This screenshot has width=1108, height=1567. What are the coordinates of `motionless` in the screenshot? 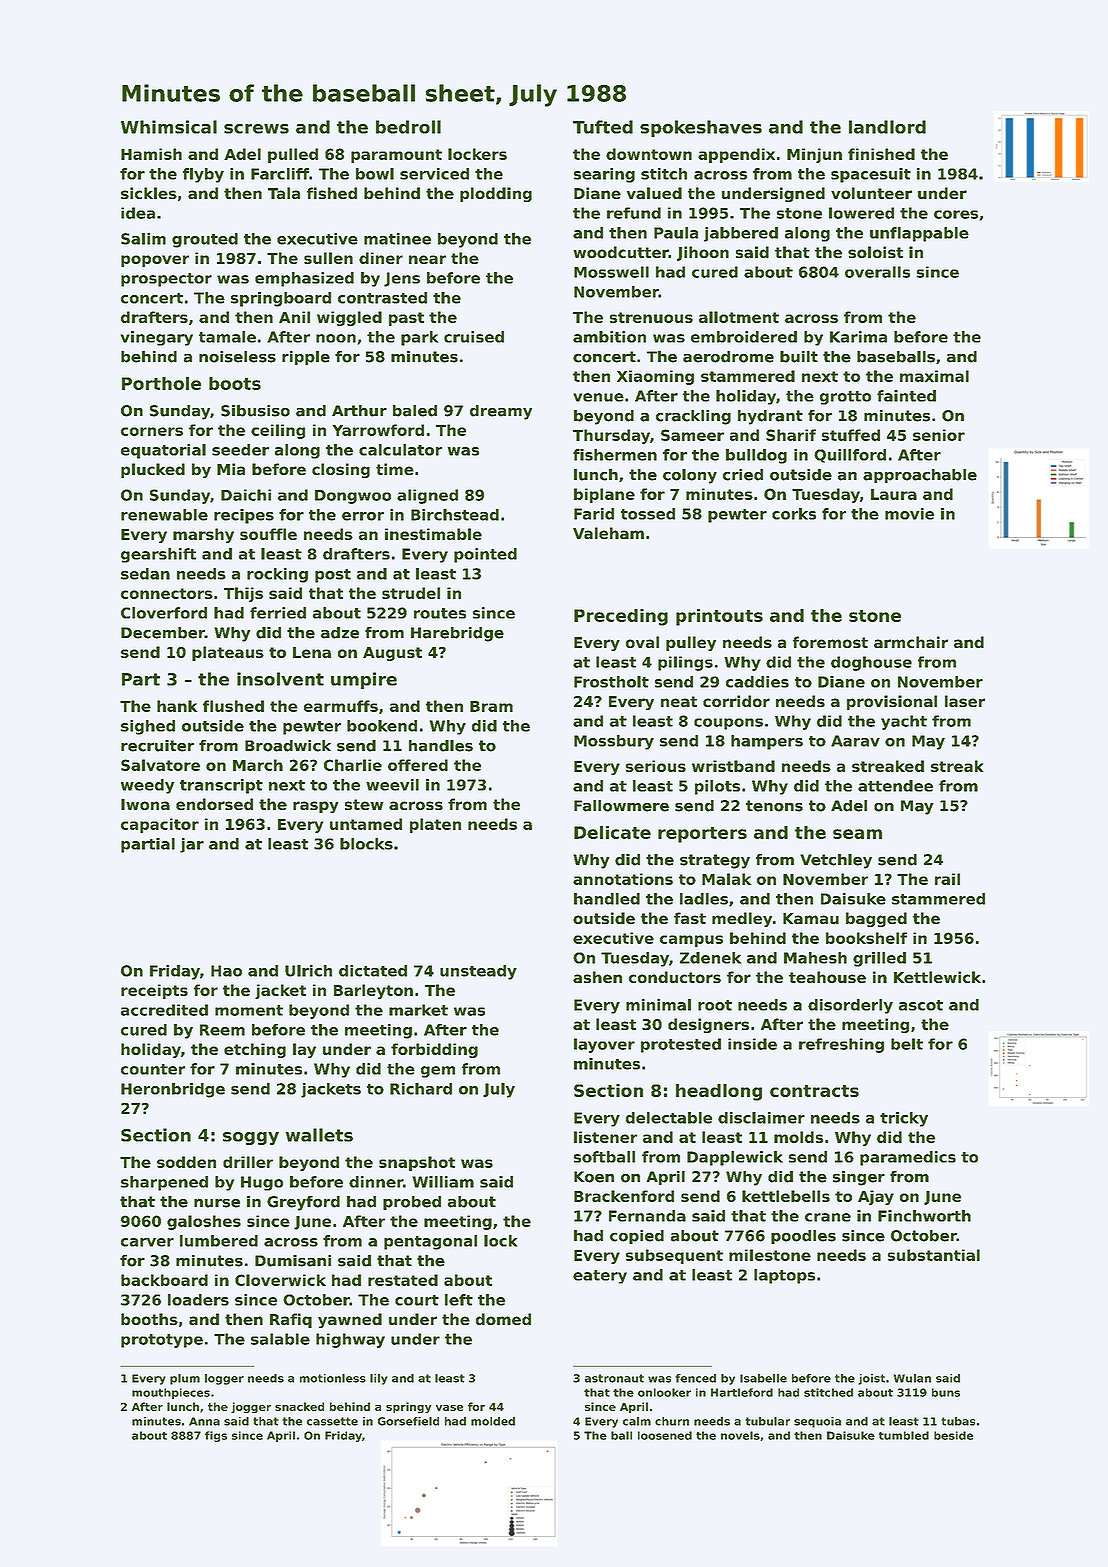 It's located at (333, 1378).
